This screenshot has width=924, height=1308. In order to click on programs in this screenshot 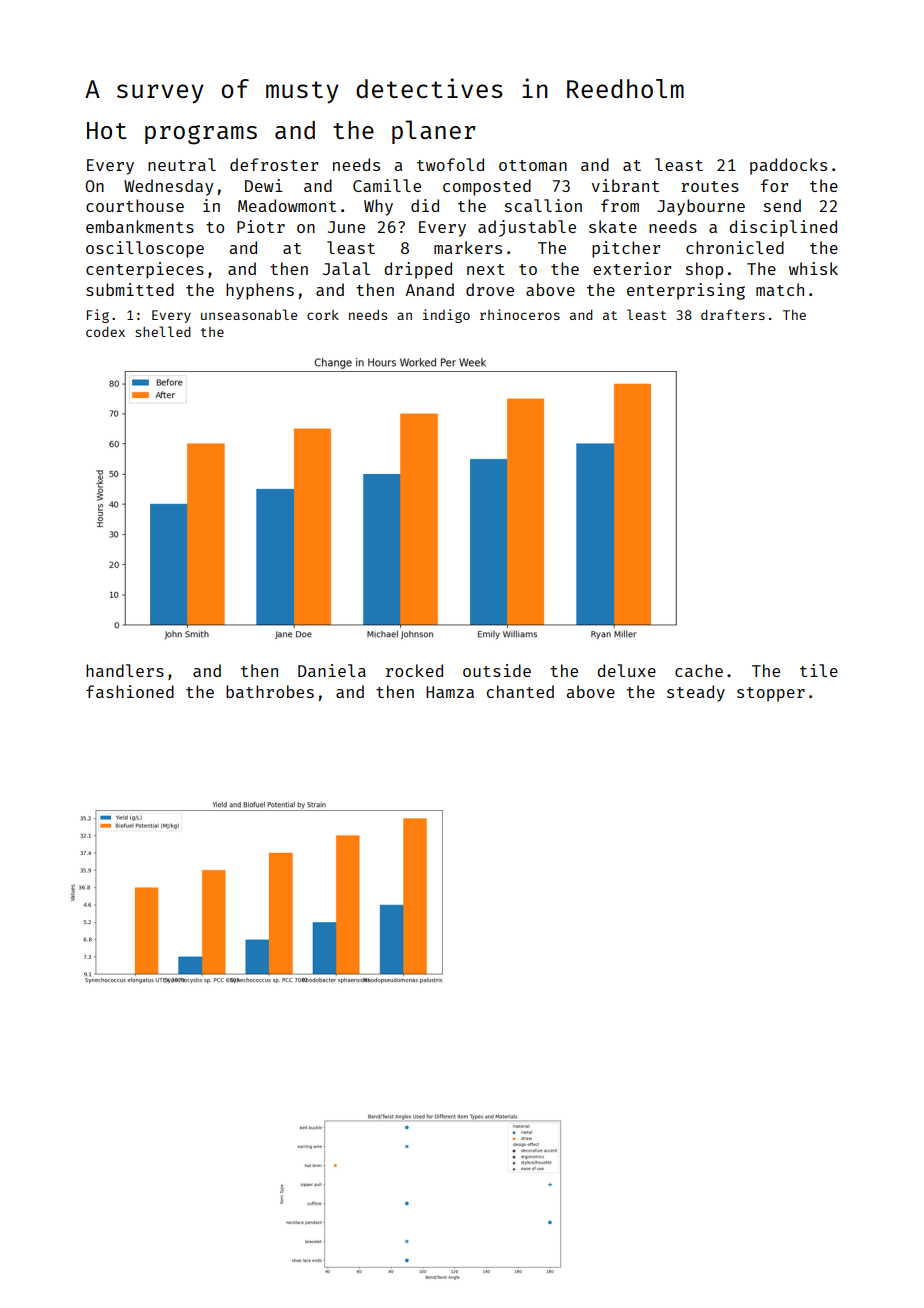, I will do `click(201, 135)`.
